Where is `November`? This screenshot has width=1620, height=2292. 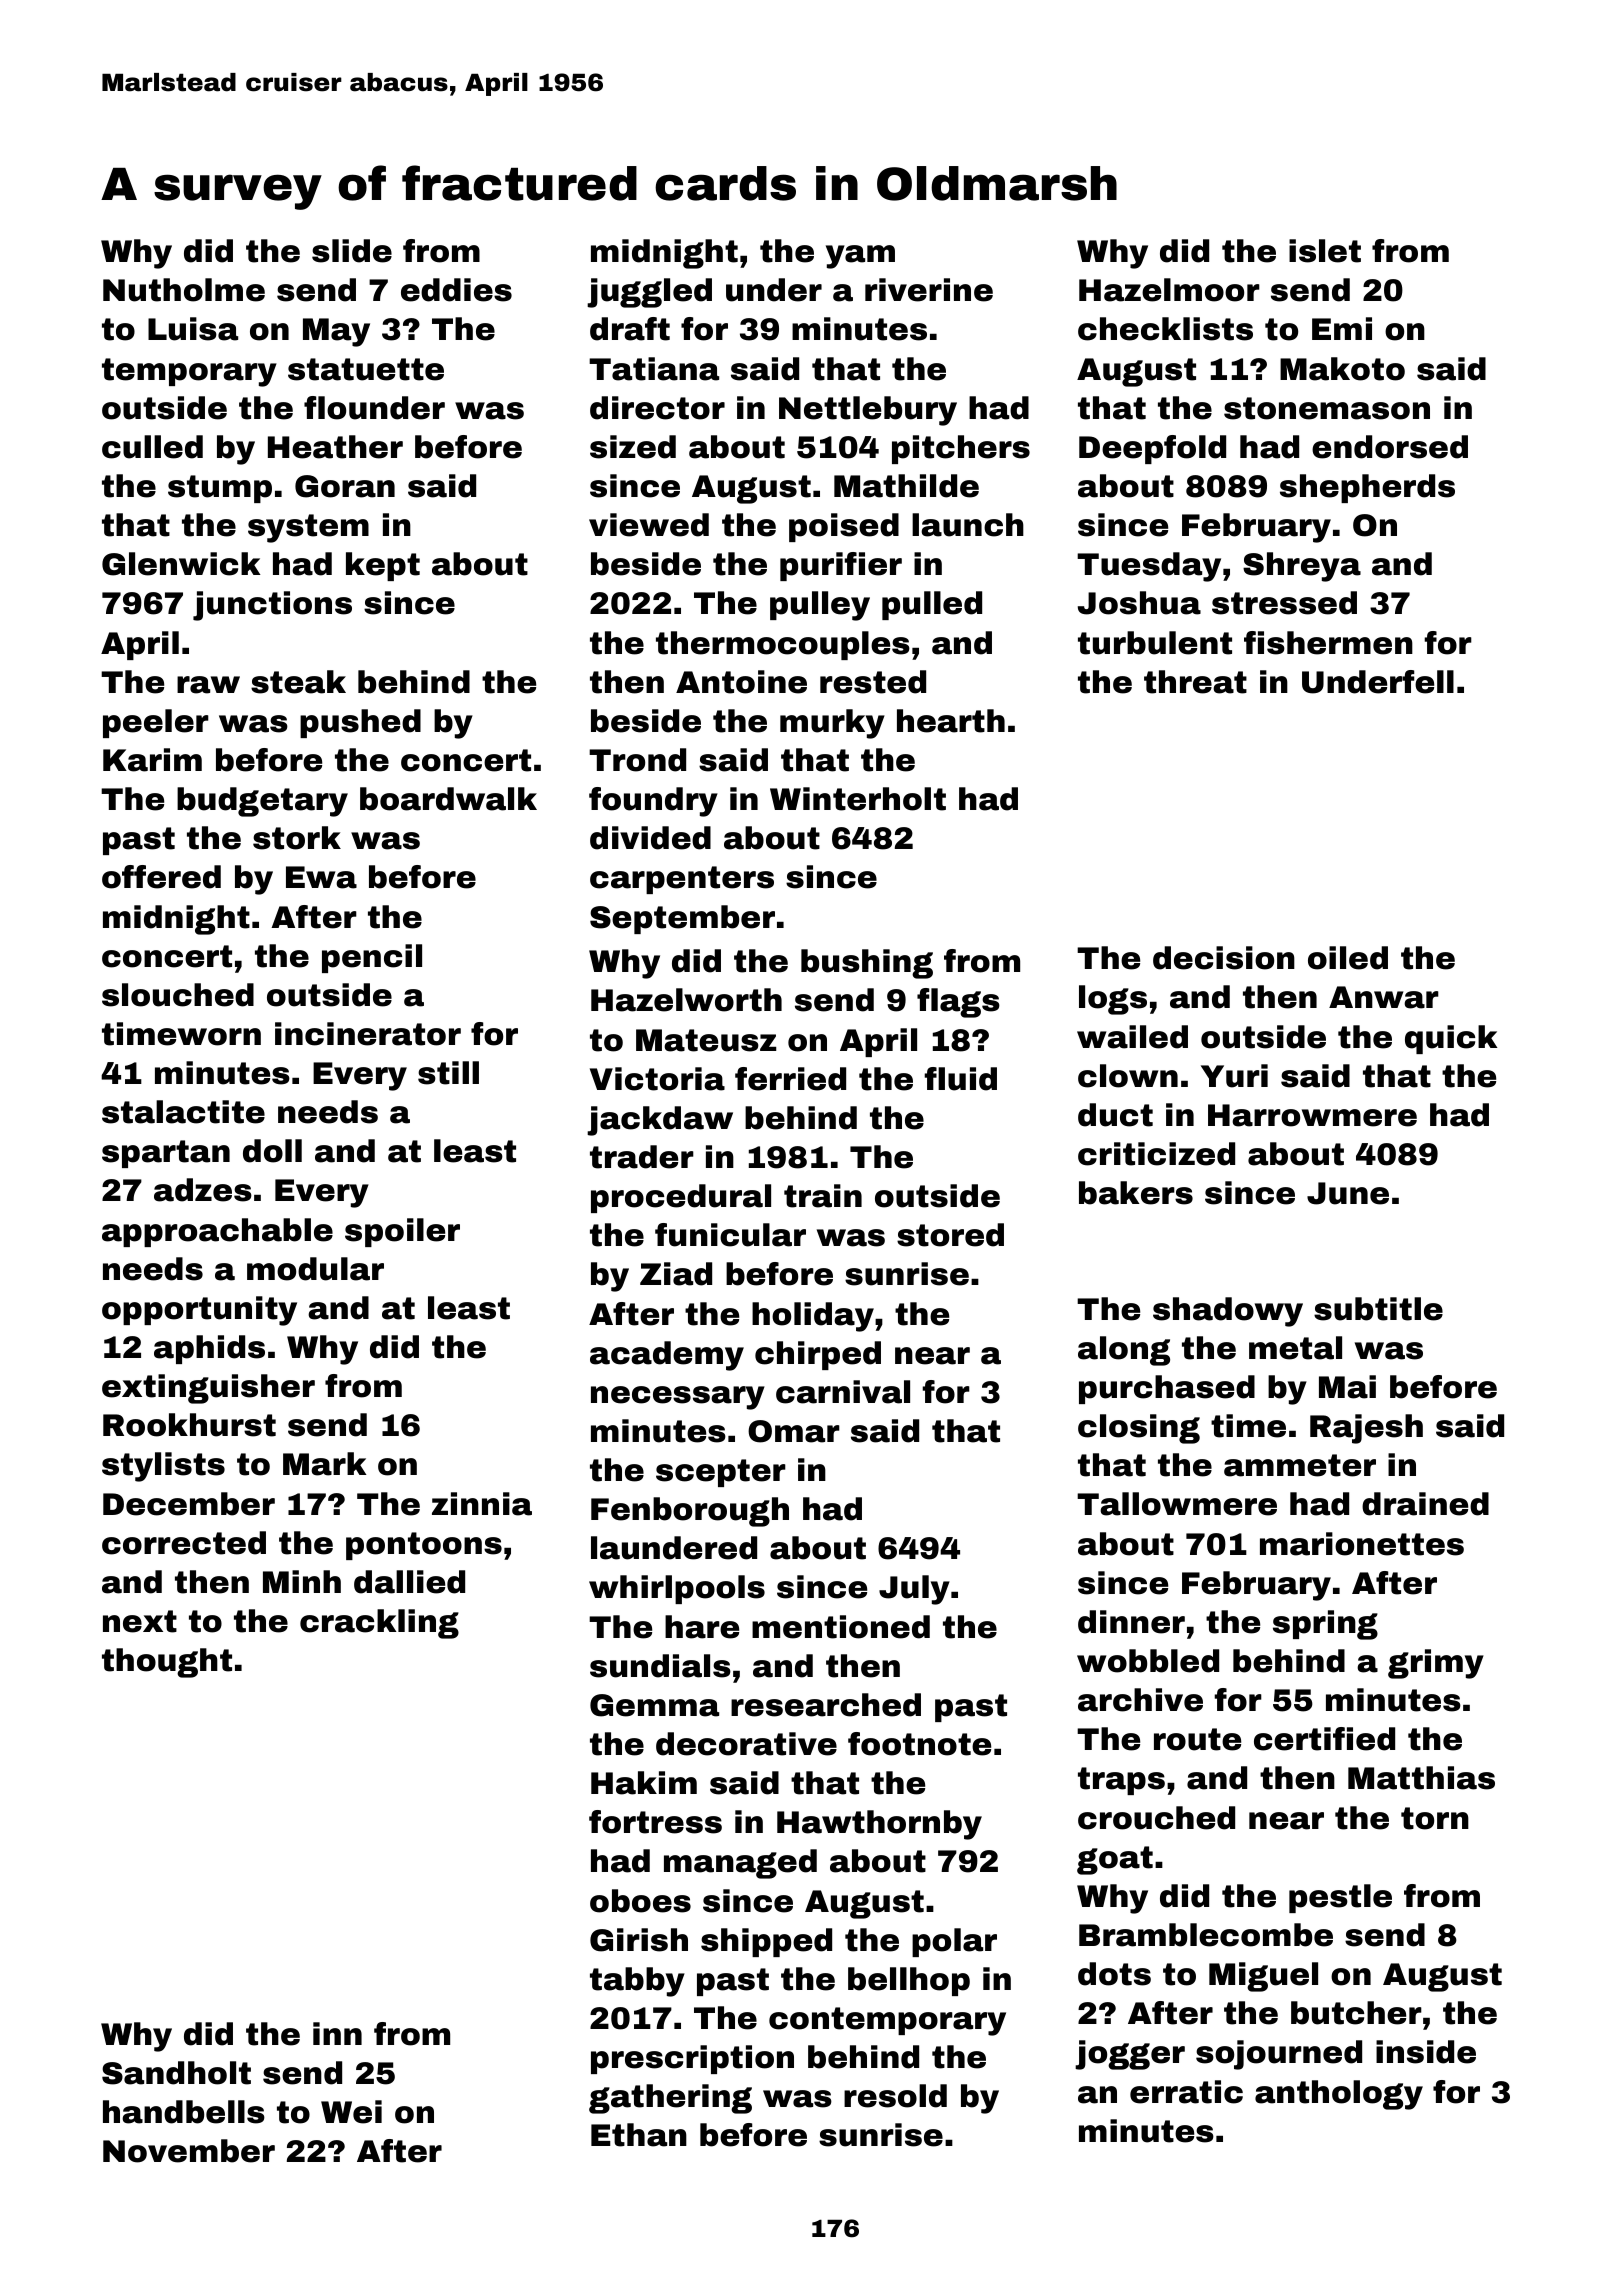
November is located at coordinates (189, 2151).
